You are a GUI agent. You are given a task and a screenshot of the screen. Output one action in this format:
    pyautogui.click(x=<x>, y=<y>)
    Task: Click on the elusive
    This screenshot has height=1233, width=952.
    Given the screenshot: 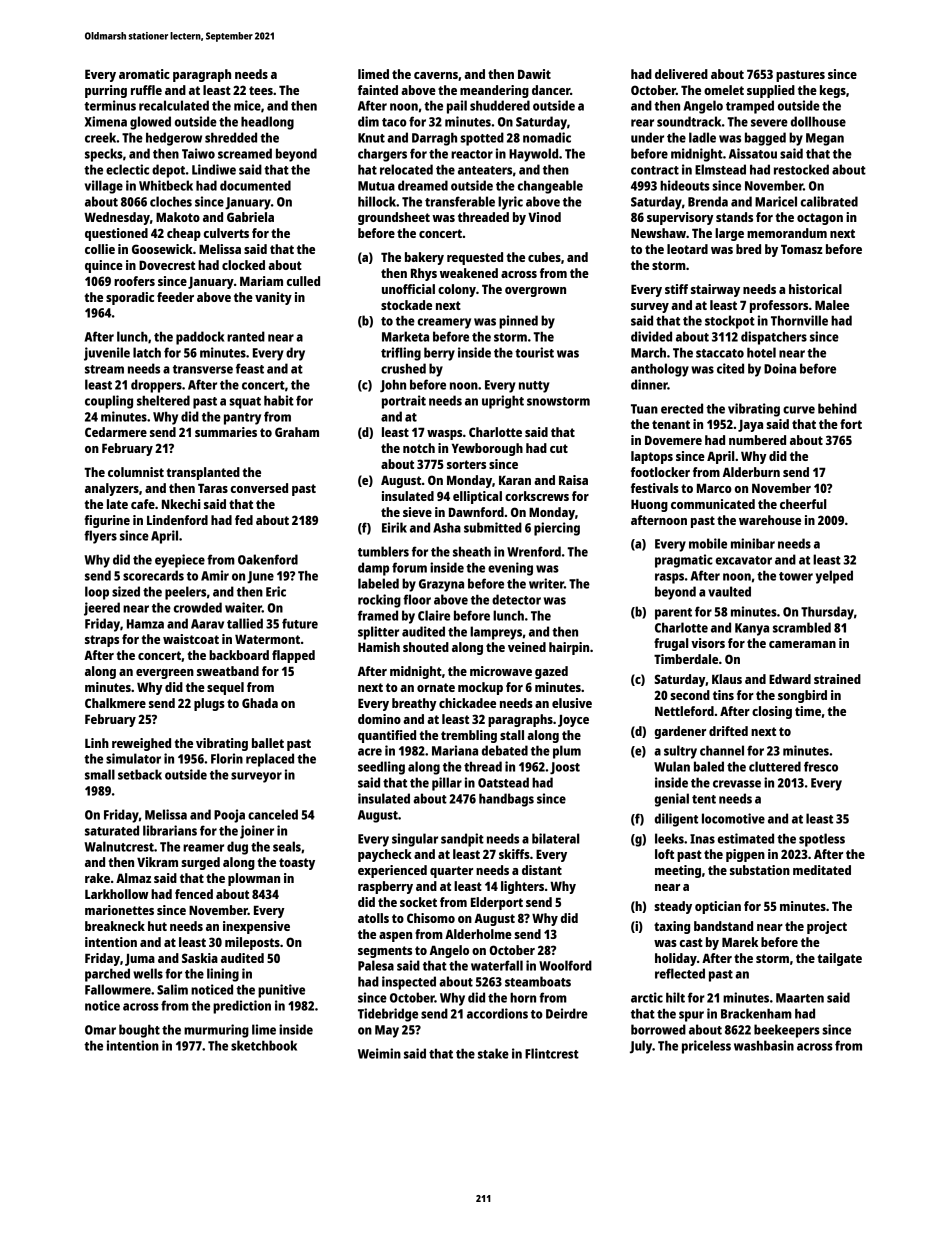 What is the action you would take?
    pyautogui.click(x=572, y=703)
